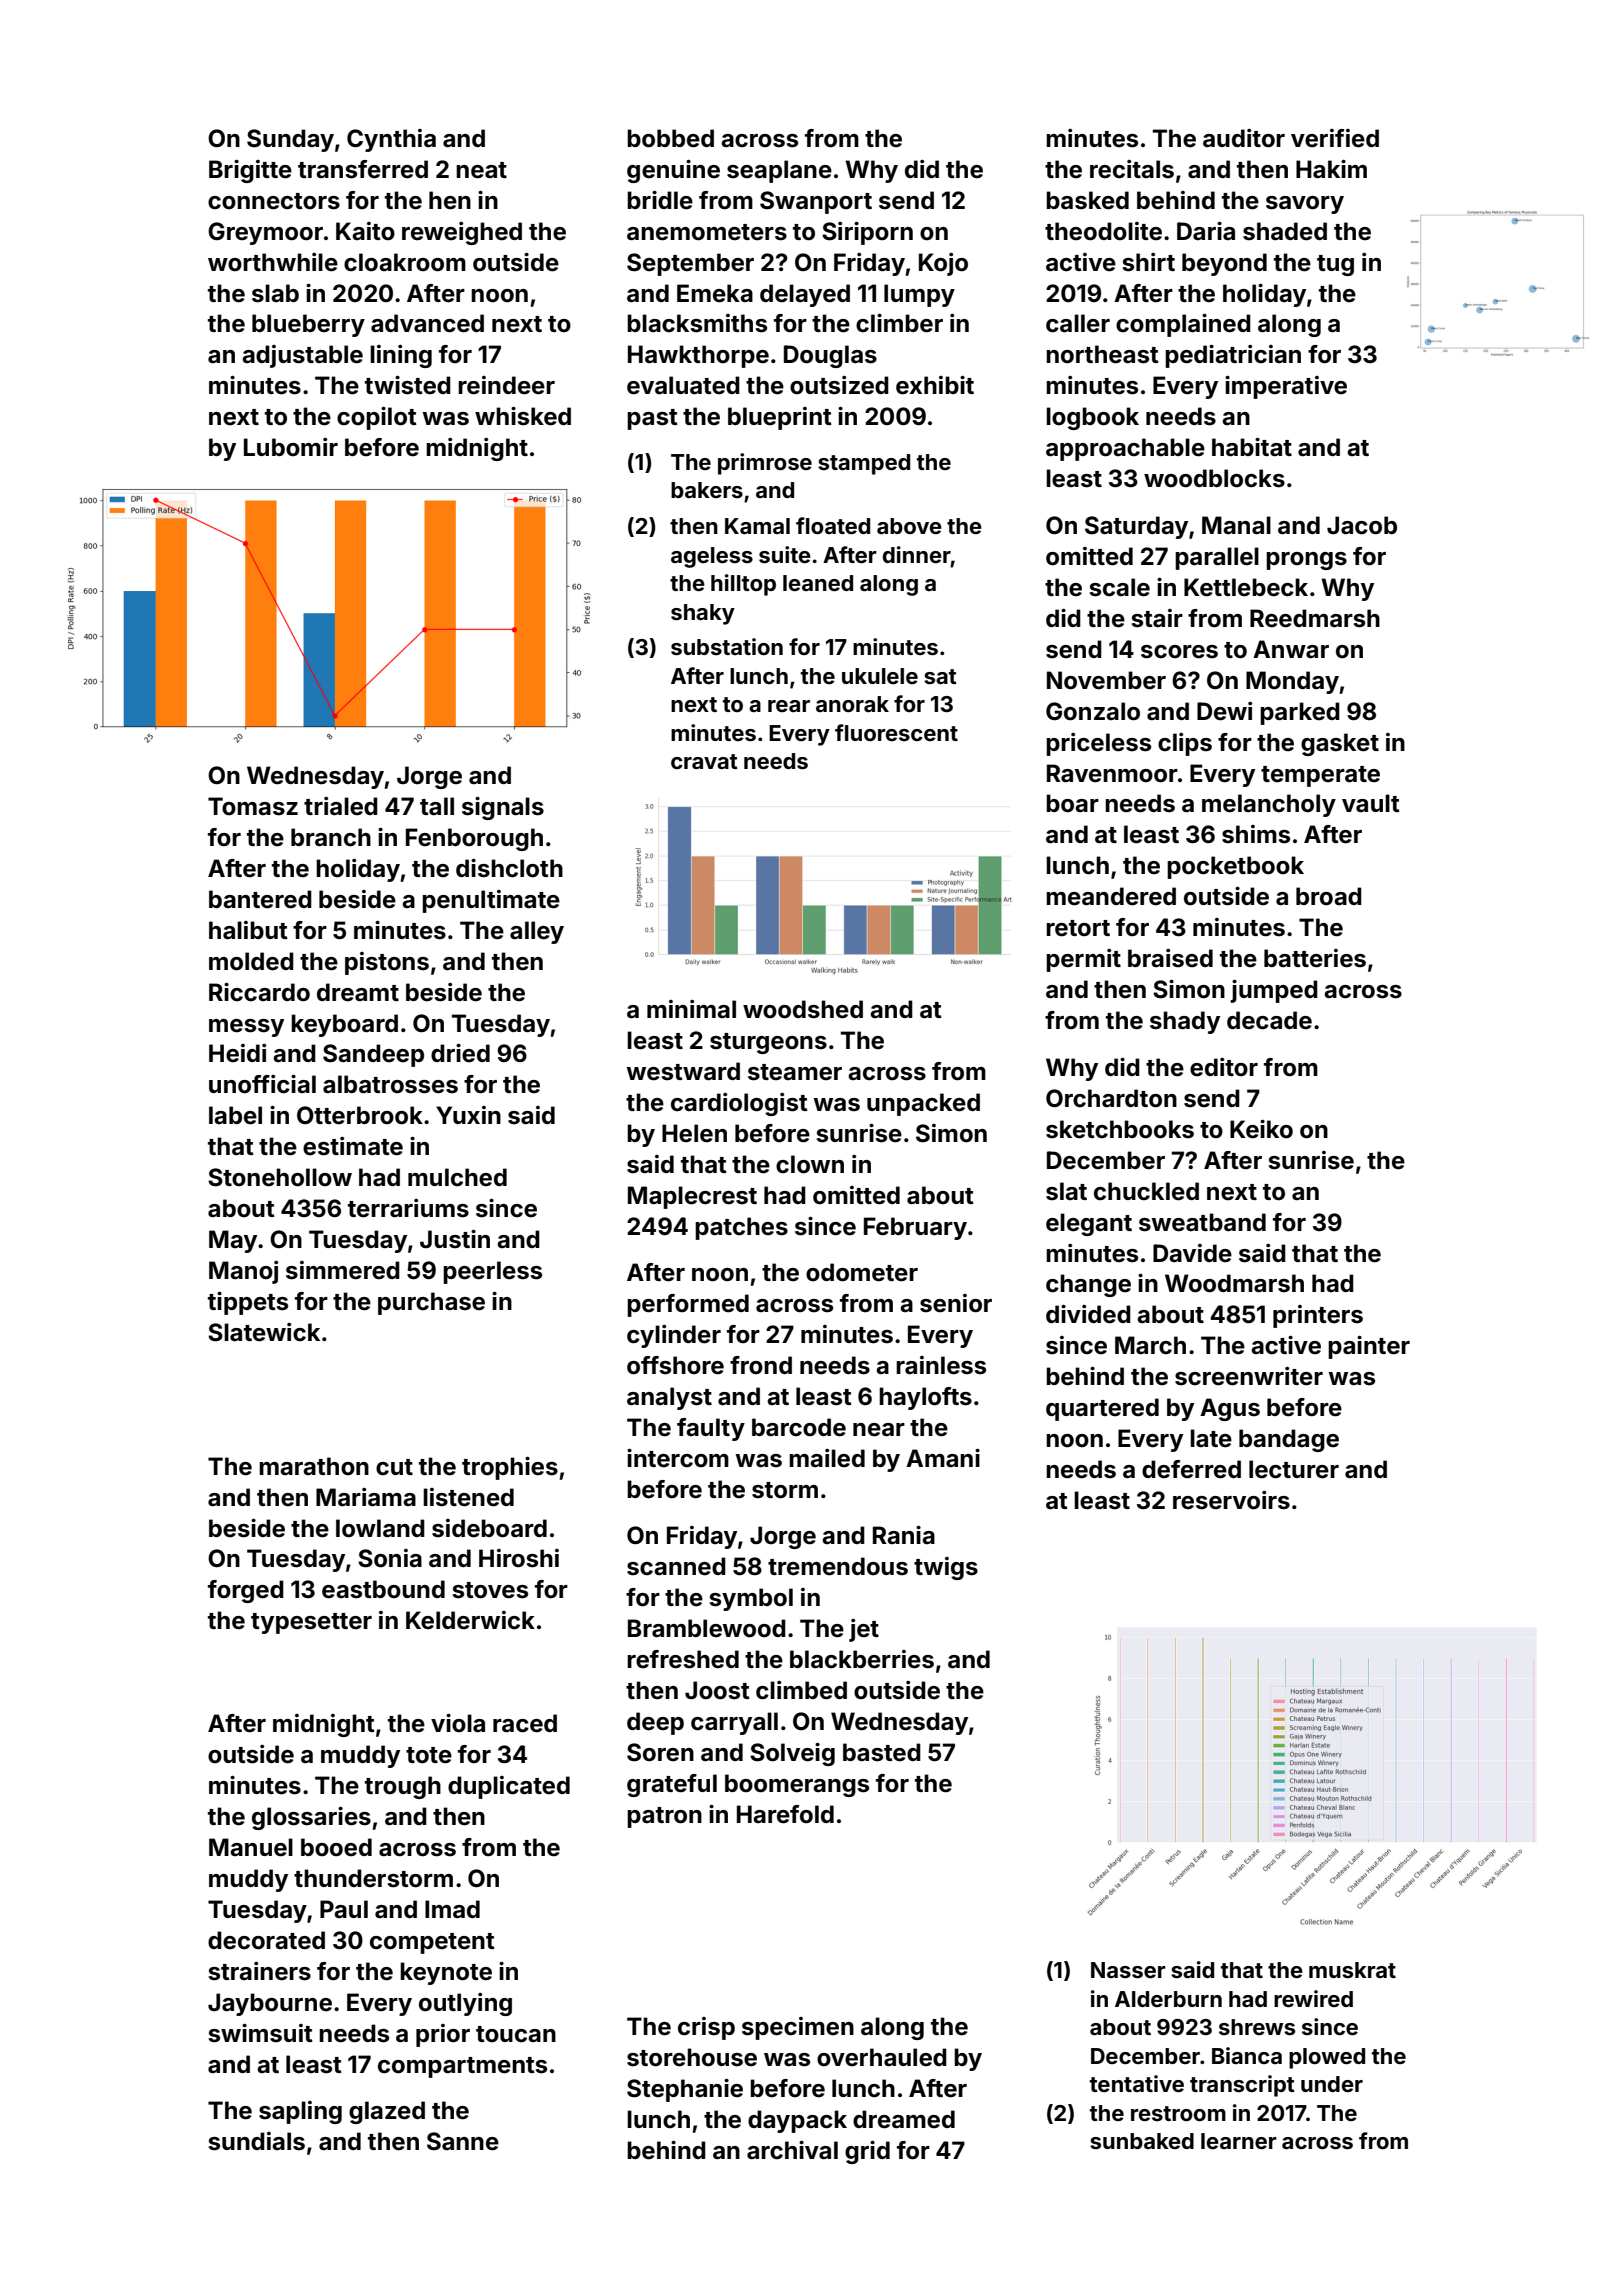 The image size is (1620, 2292). Describe the element at coordinates (1318, 1316) in the page. I see `printers` at that location.
